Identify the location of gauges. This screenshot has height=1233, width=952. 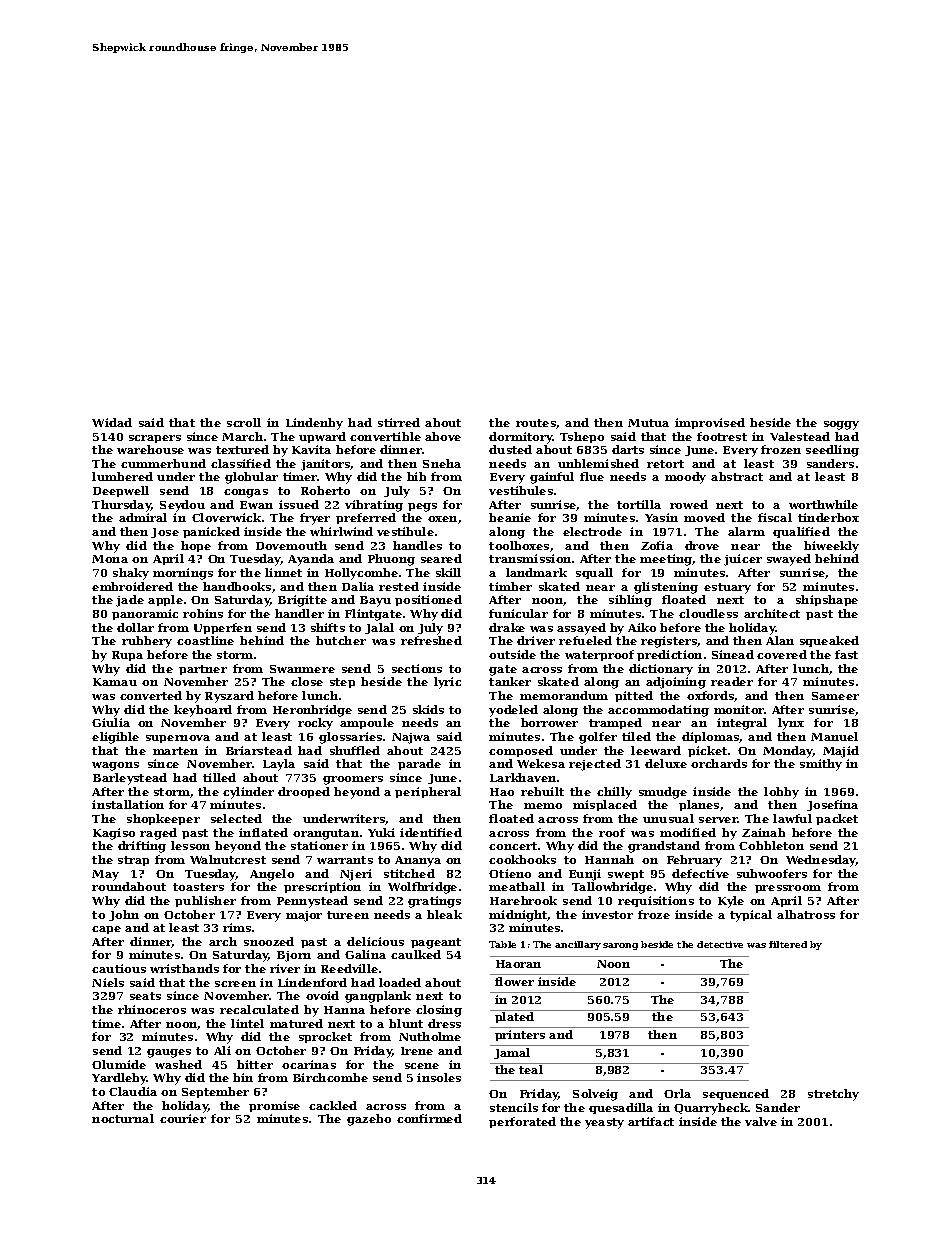
(169, 1053).
